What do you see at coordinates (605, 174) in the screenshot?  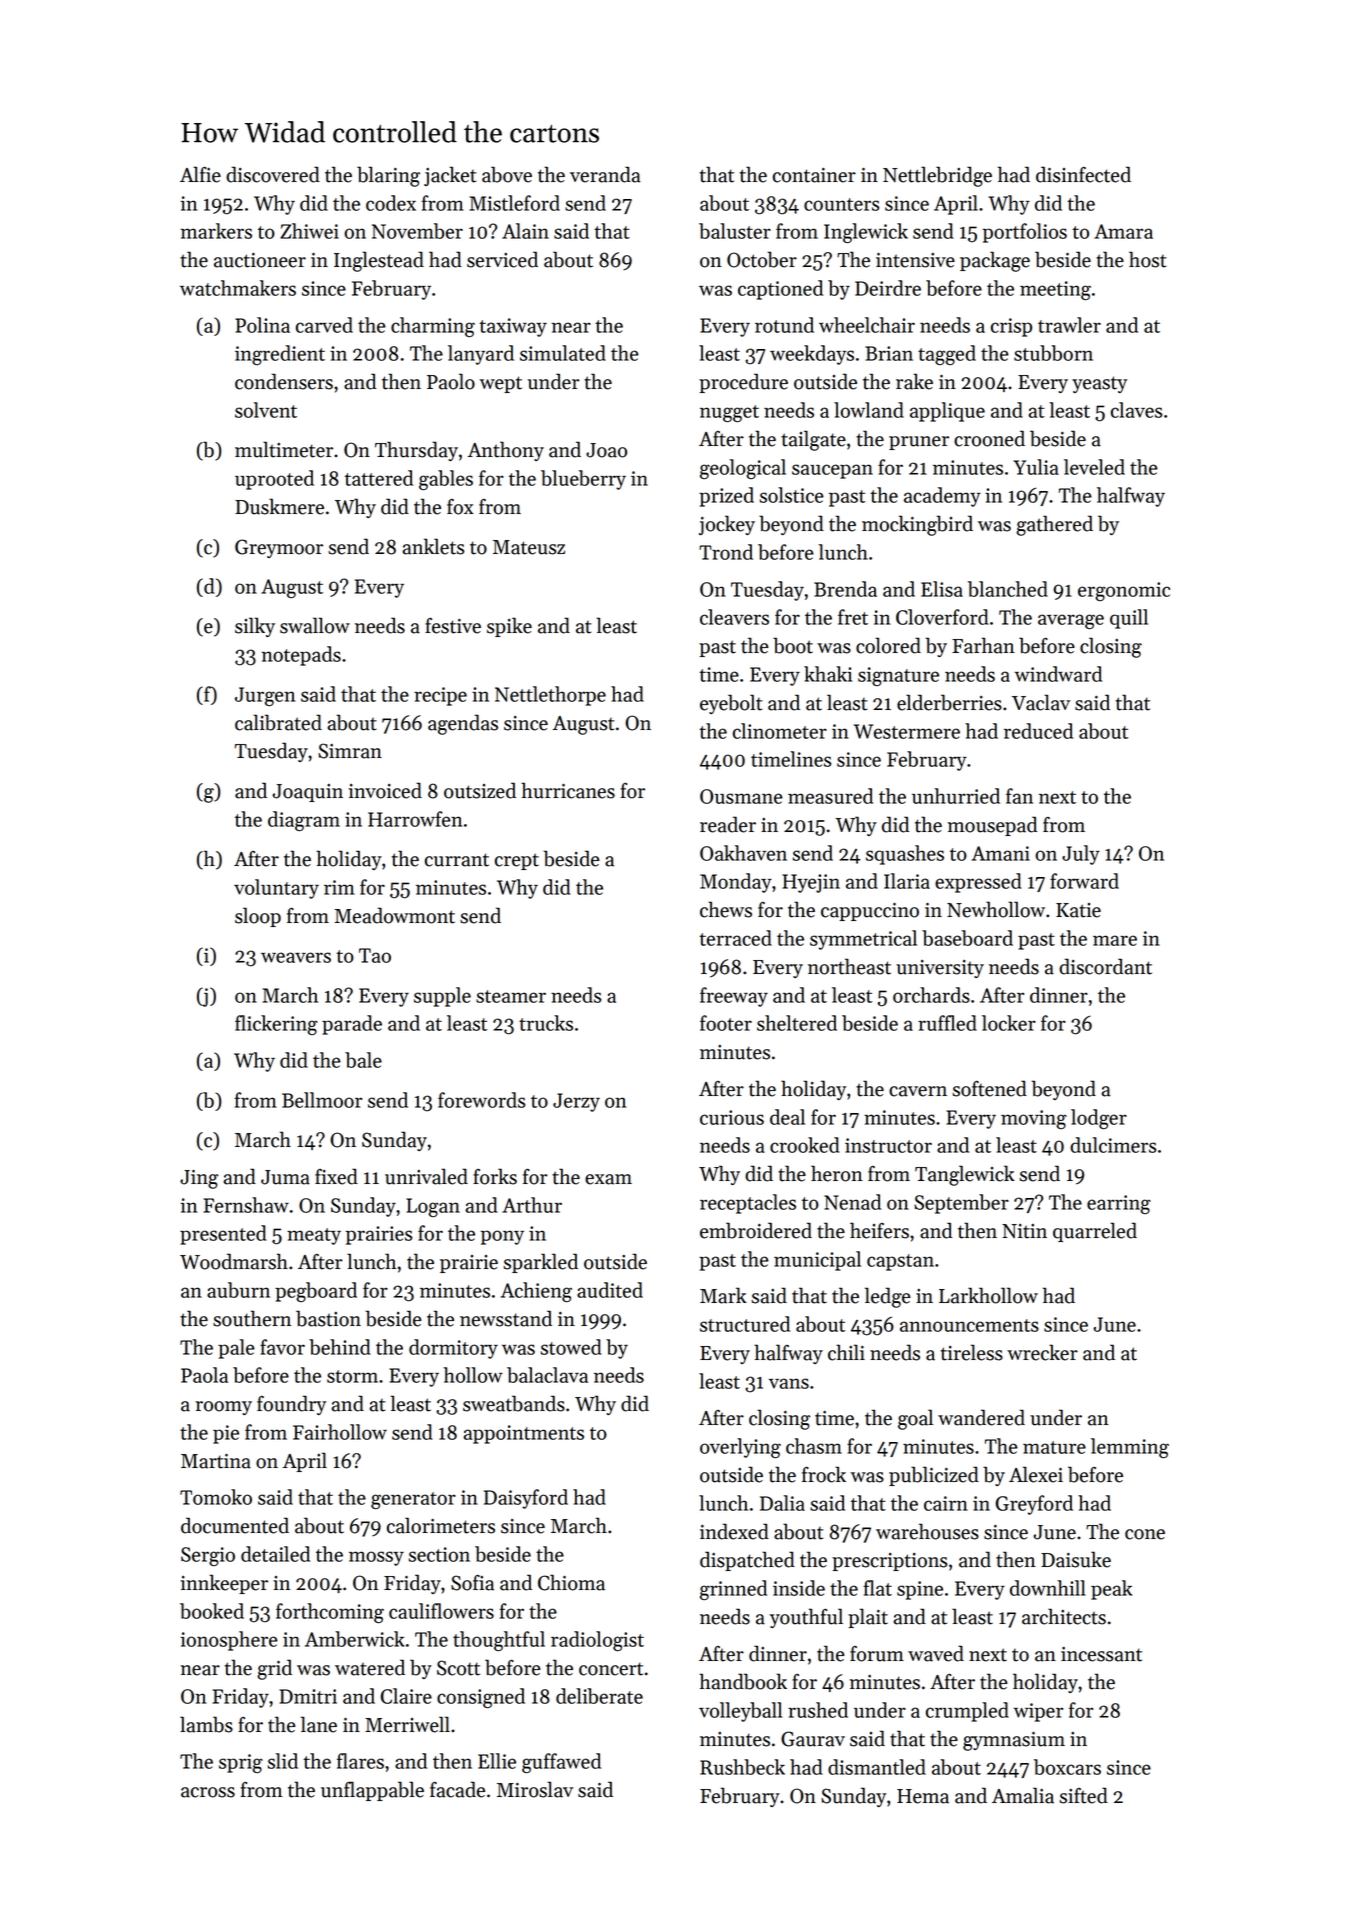 I see `veranda` at bounding box center [605, 174].
